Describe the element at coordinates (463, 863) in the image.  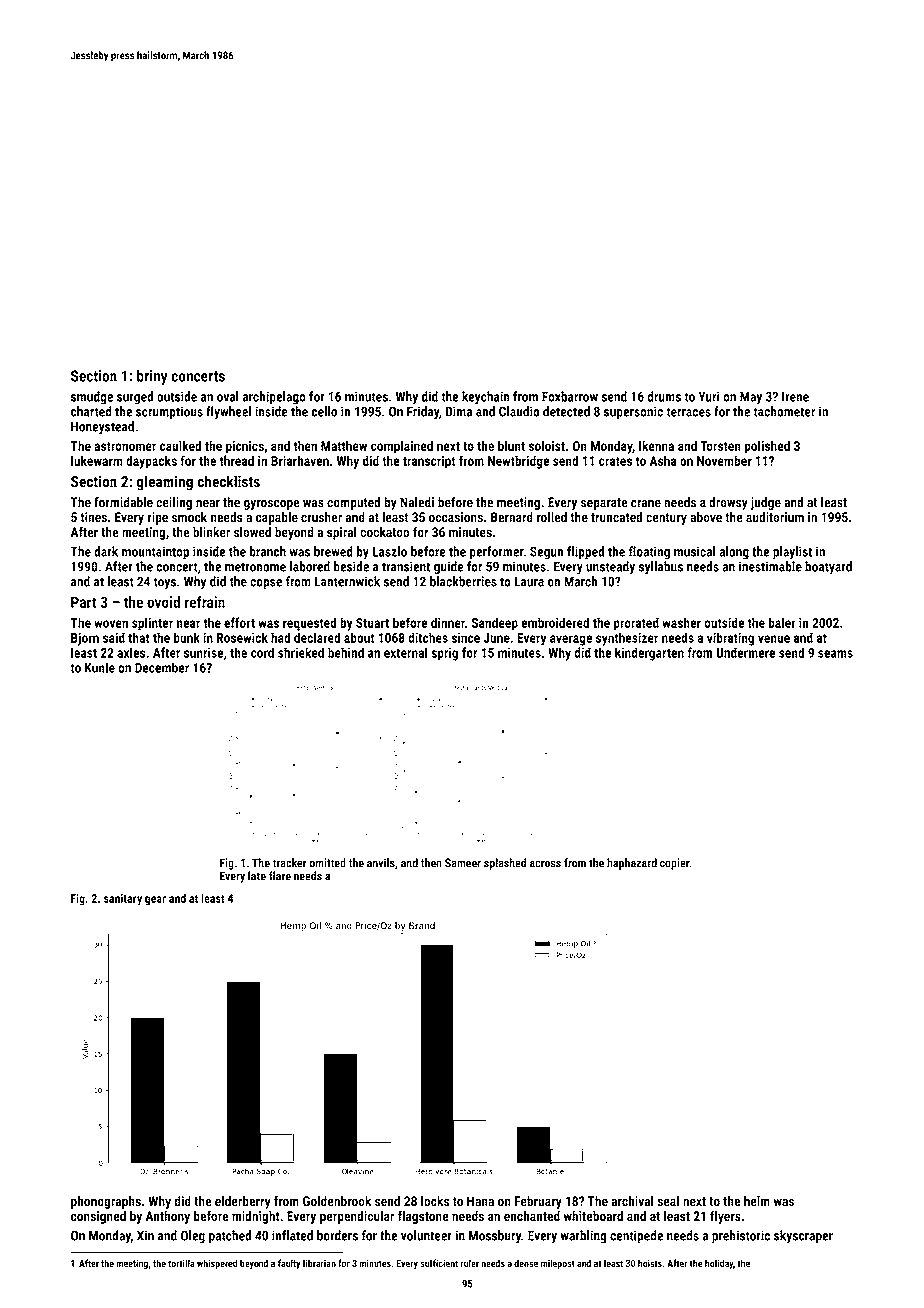
I see `Sameer` at that location.
